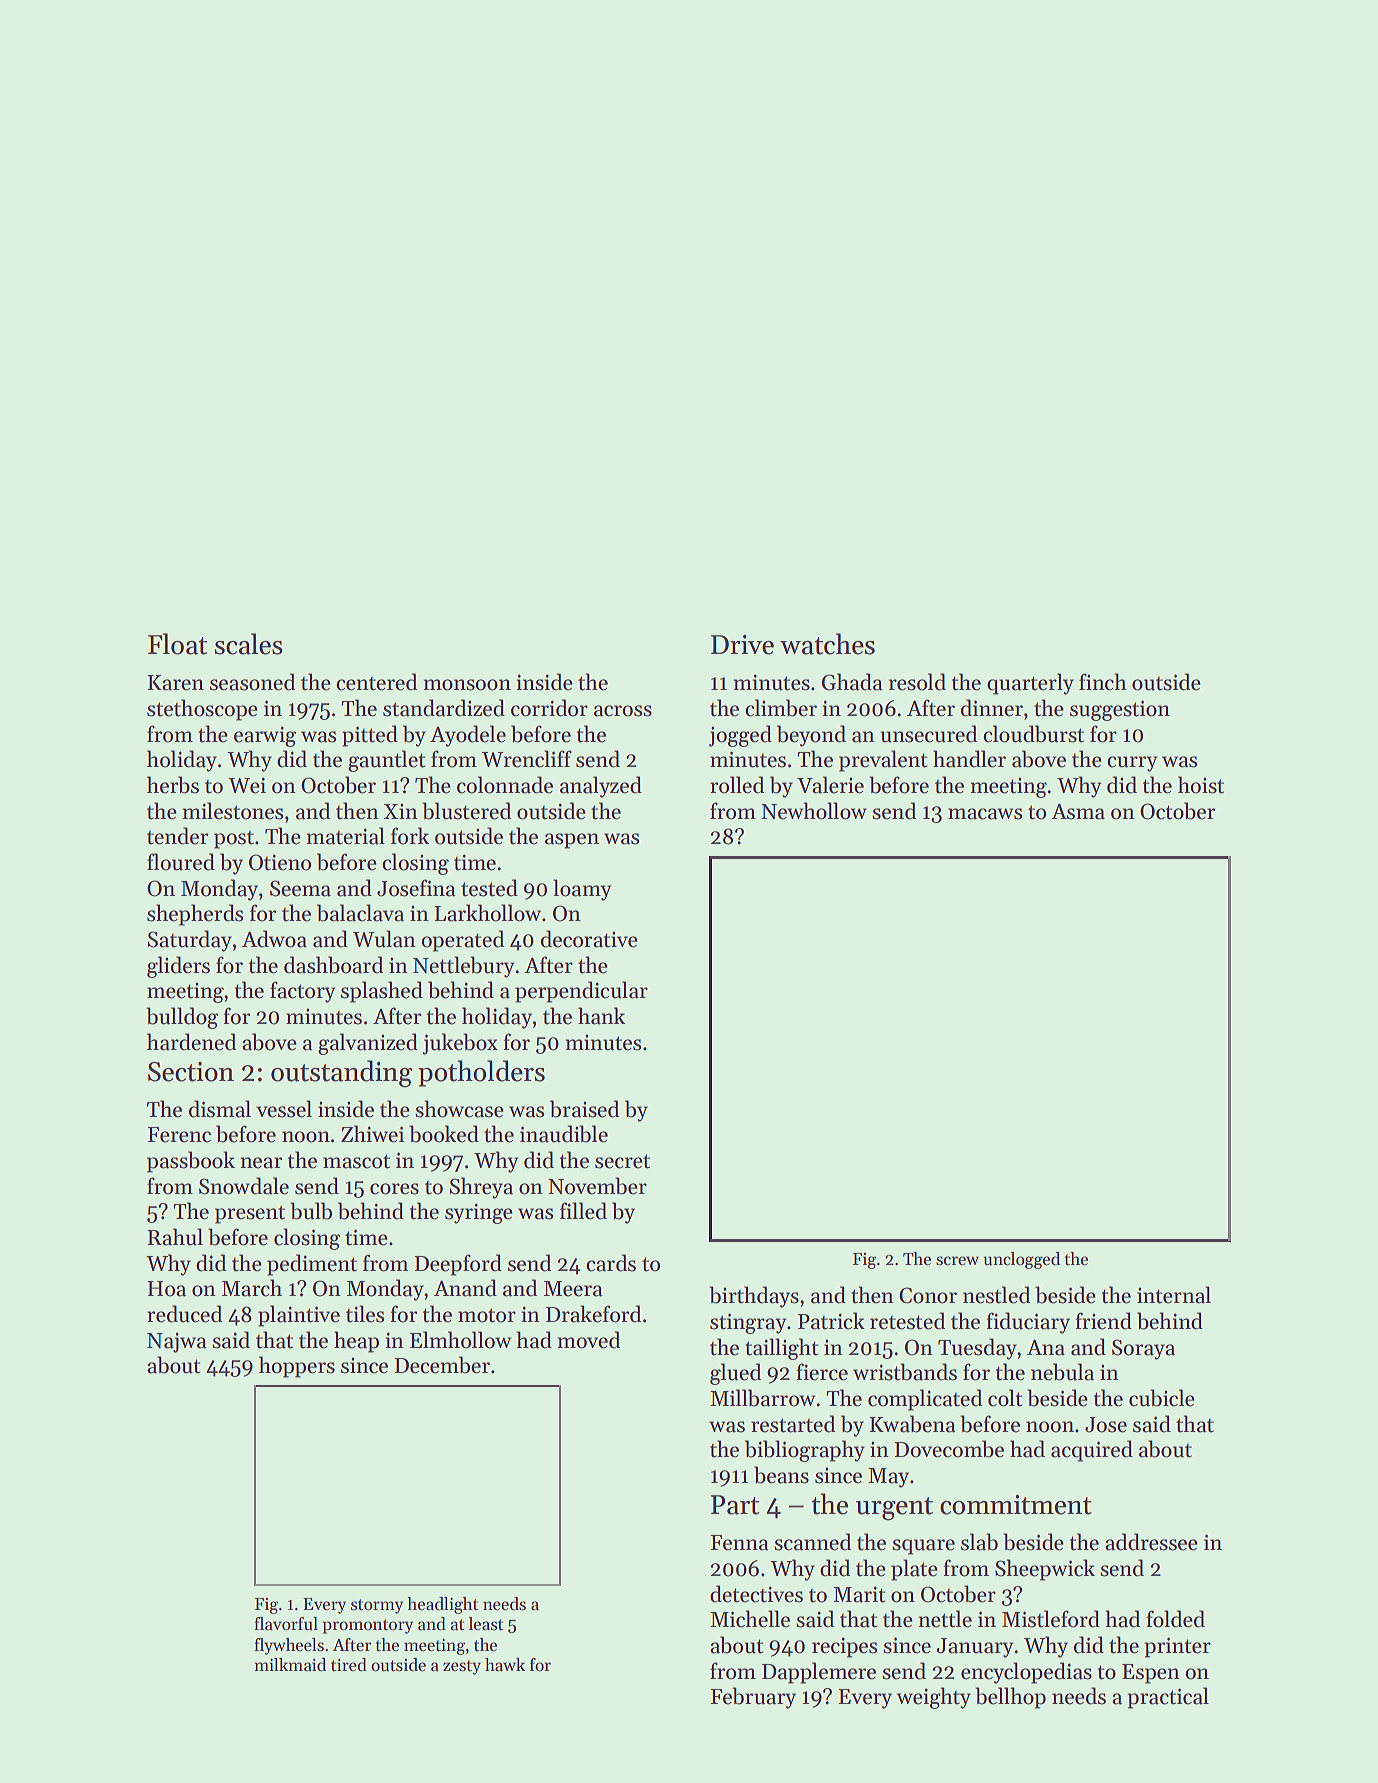 The image size is (1378, 1783). I want to click on corridor, so click(549, 708).
